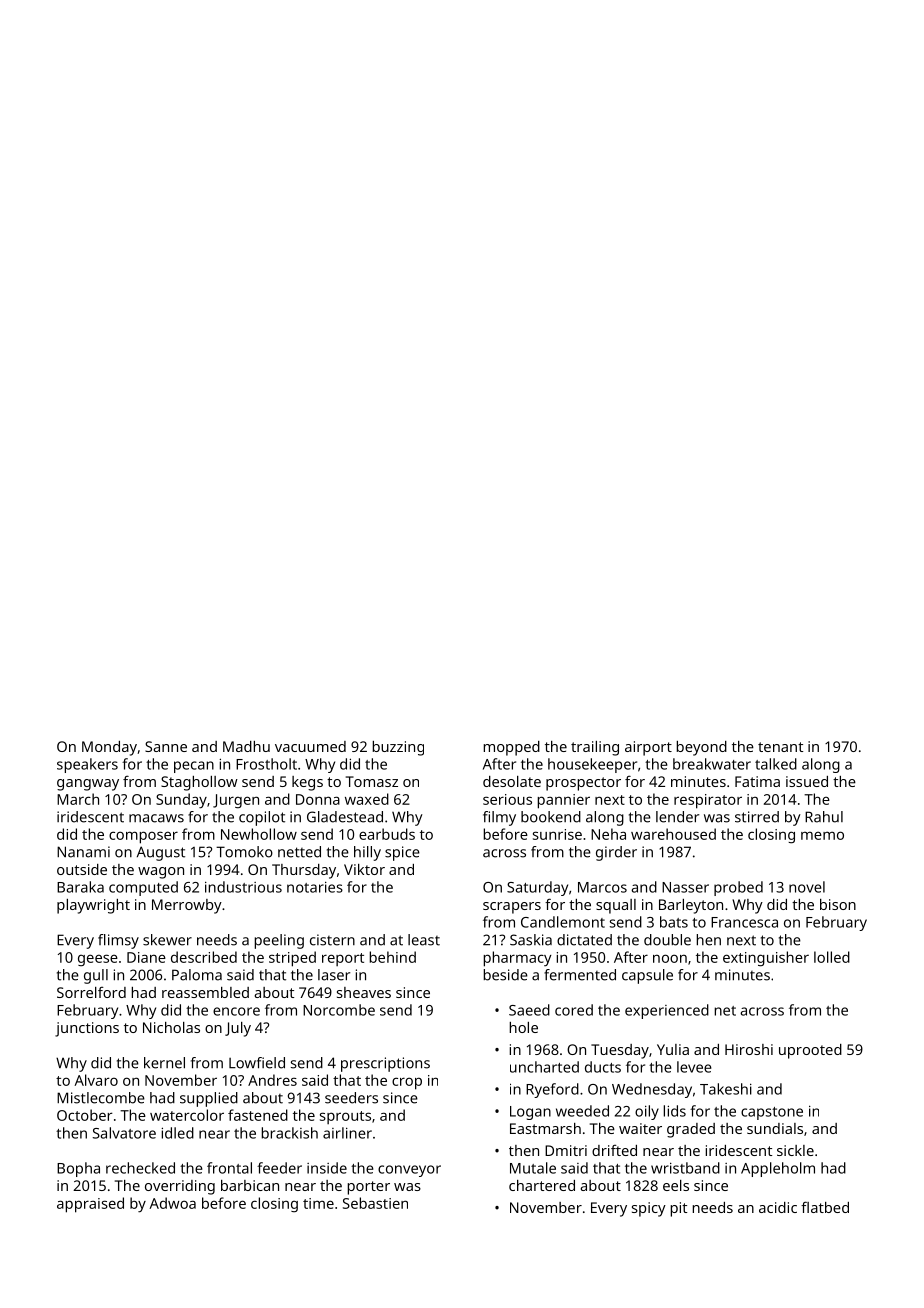  Describe the element at coordinates (691, 906) in the screenshot. I see `Barleyton` at that location.
